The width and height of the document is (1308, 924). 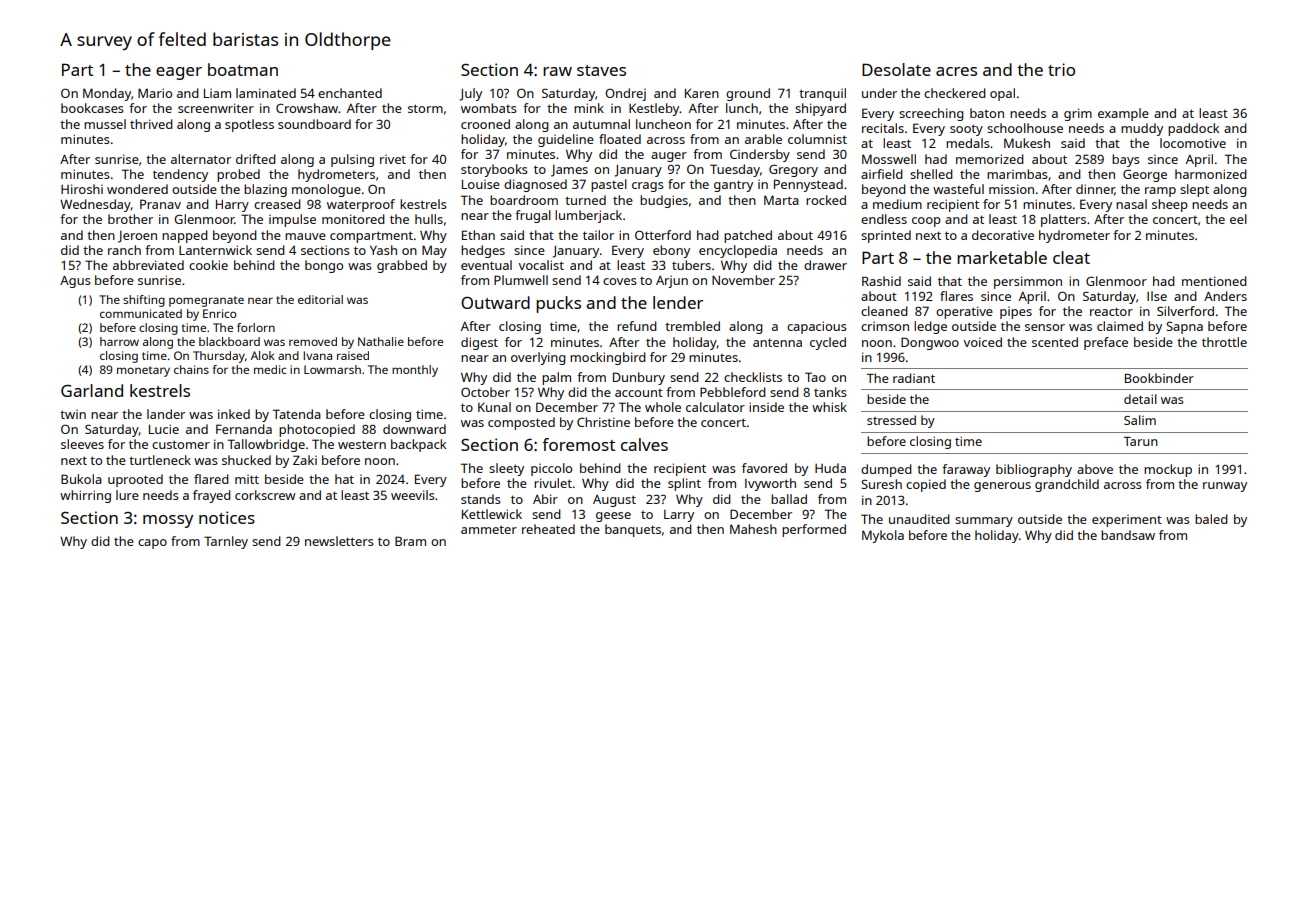 What do you see at coordinates (1157, 296) in the document?
I see `Ilse` at bounding box center [1157, 296].
